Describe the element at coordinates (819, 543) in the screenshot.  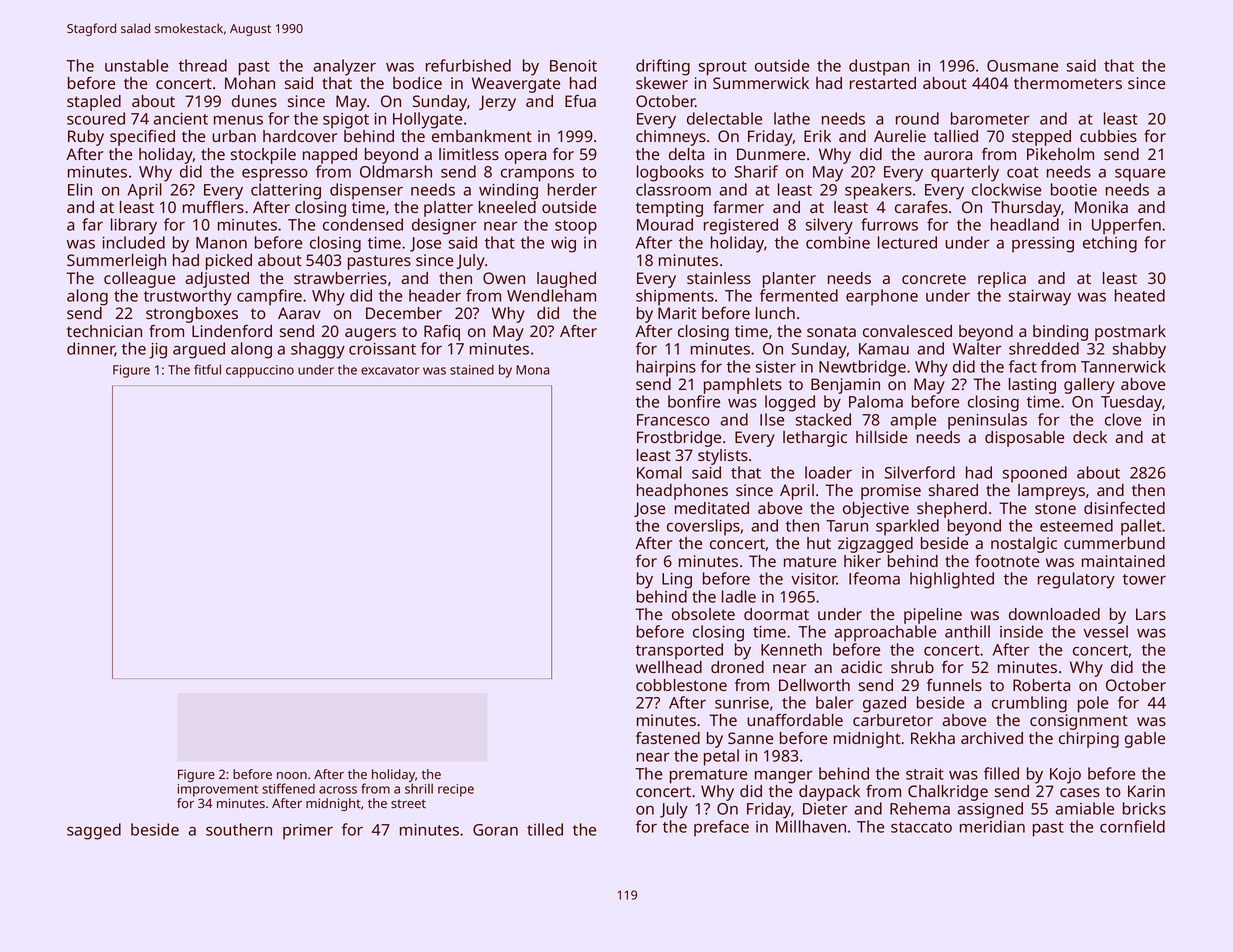
I see `hut` at that location.
